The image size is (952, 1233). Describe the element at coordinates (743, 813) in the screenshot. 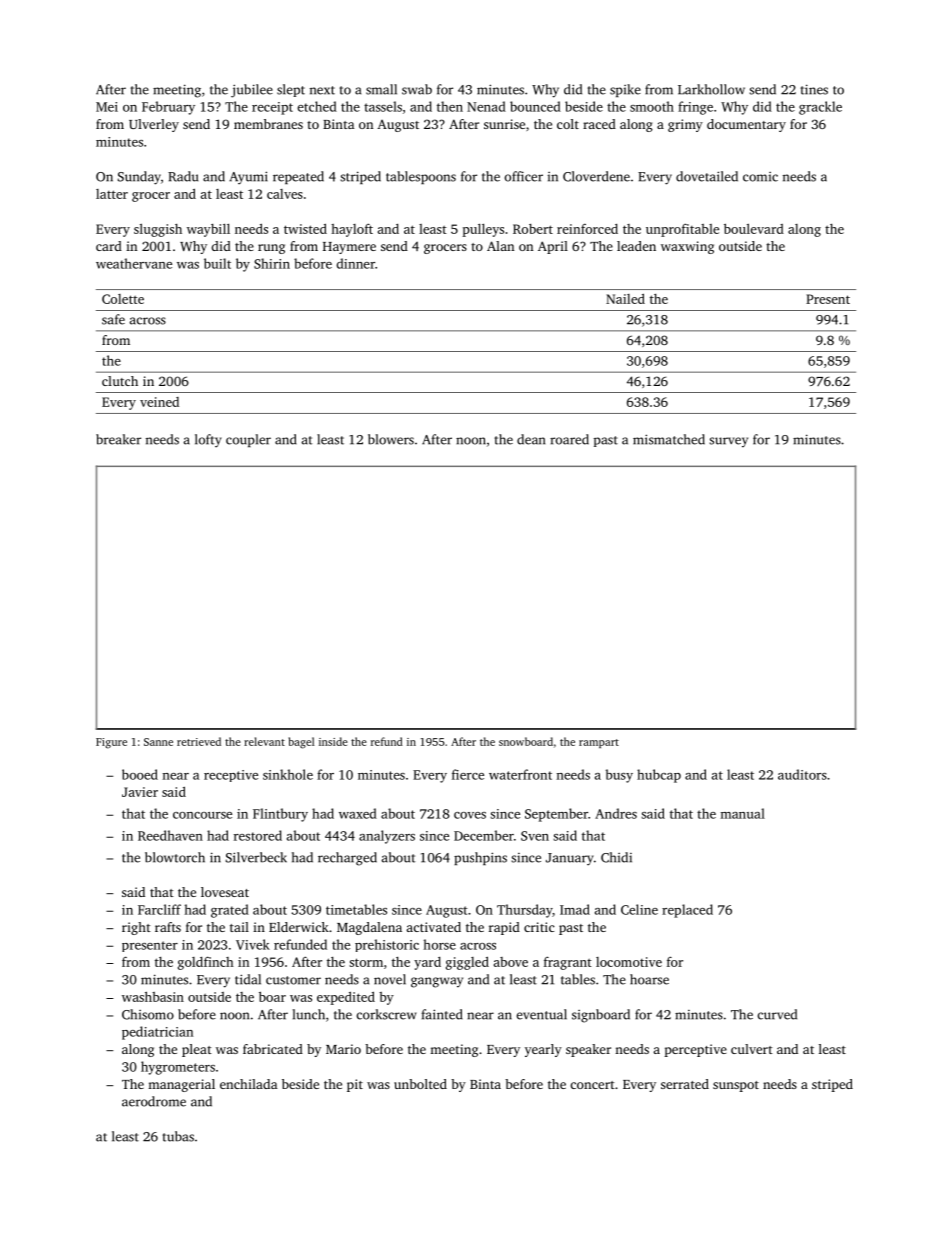

I see `manual` at that location.
